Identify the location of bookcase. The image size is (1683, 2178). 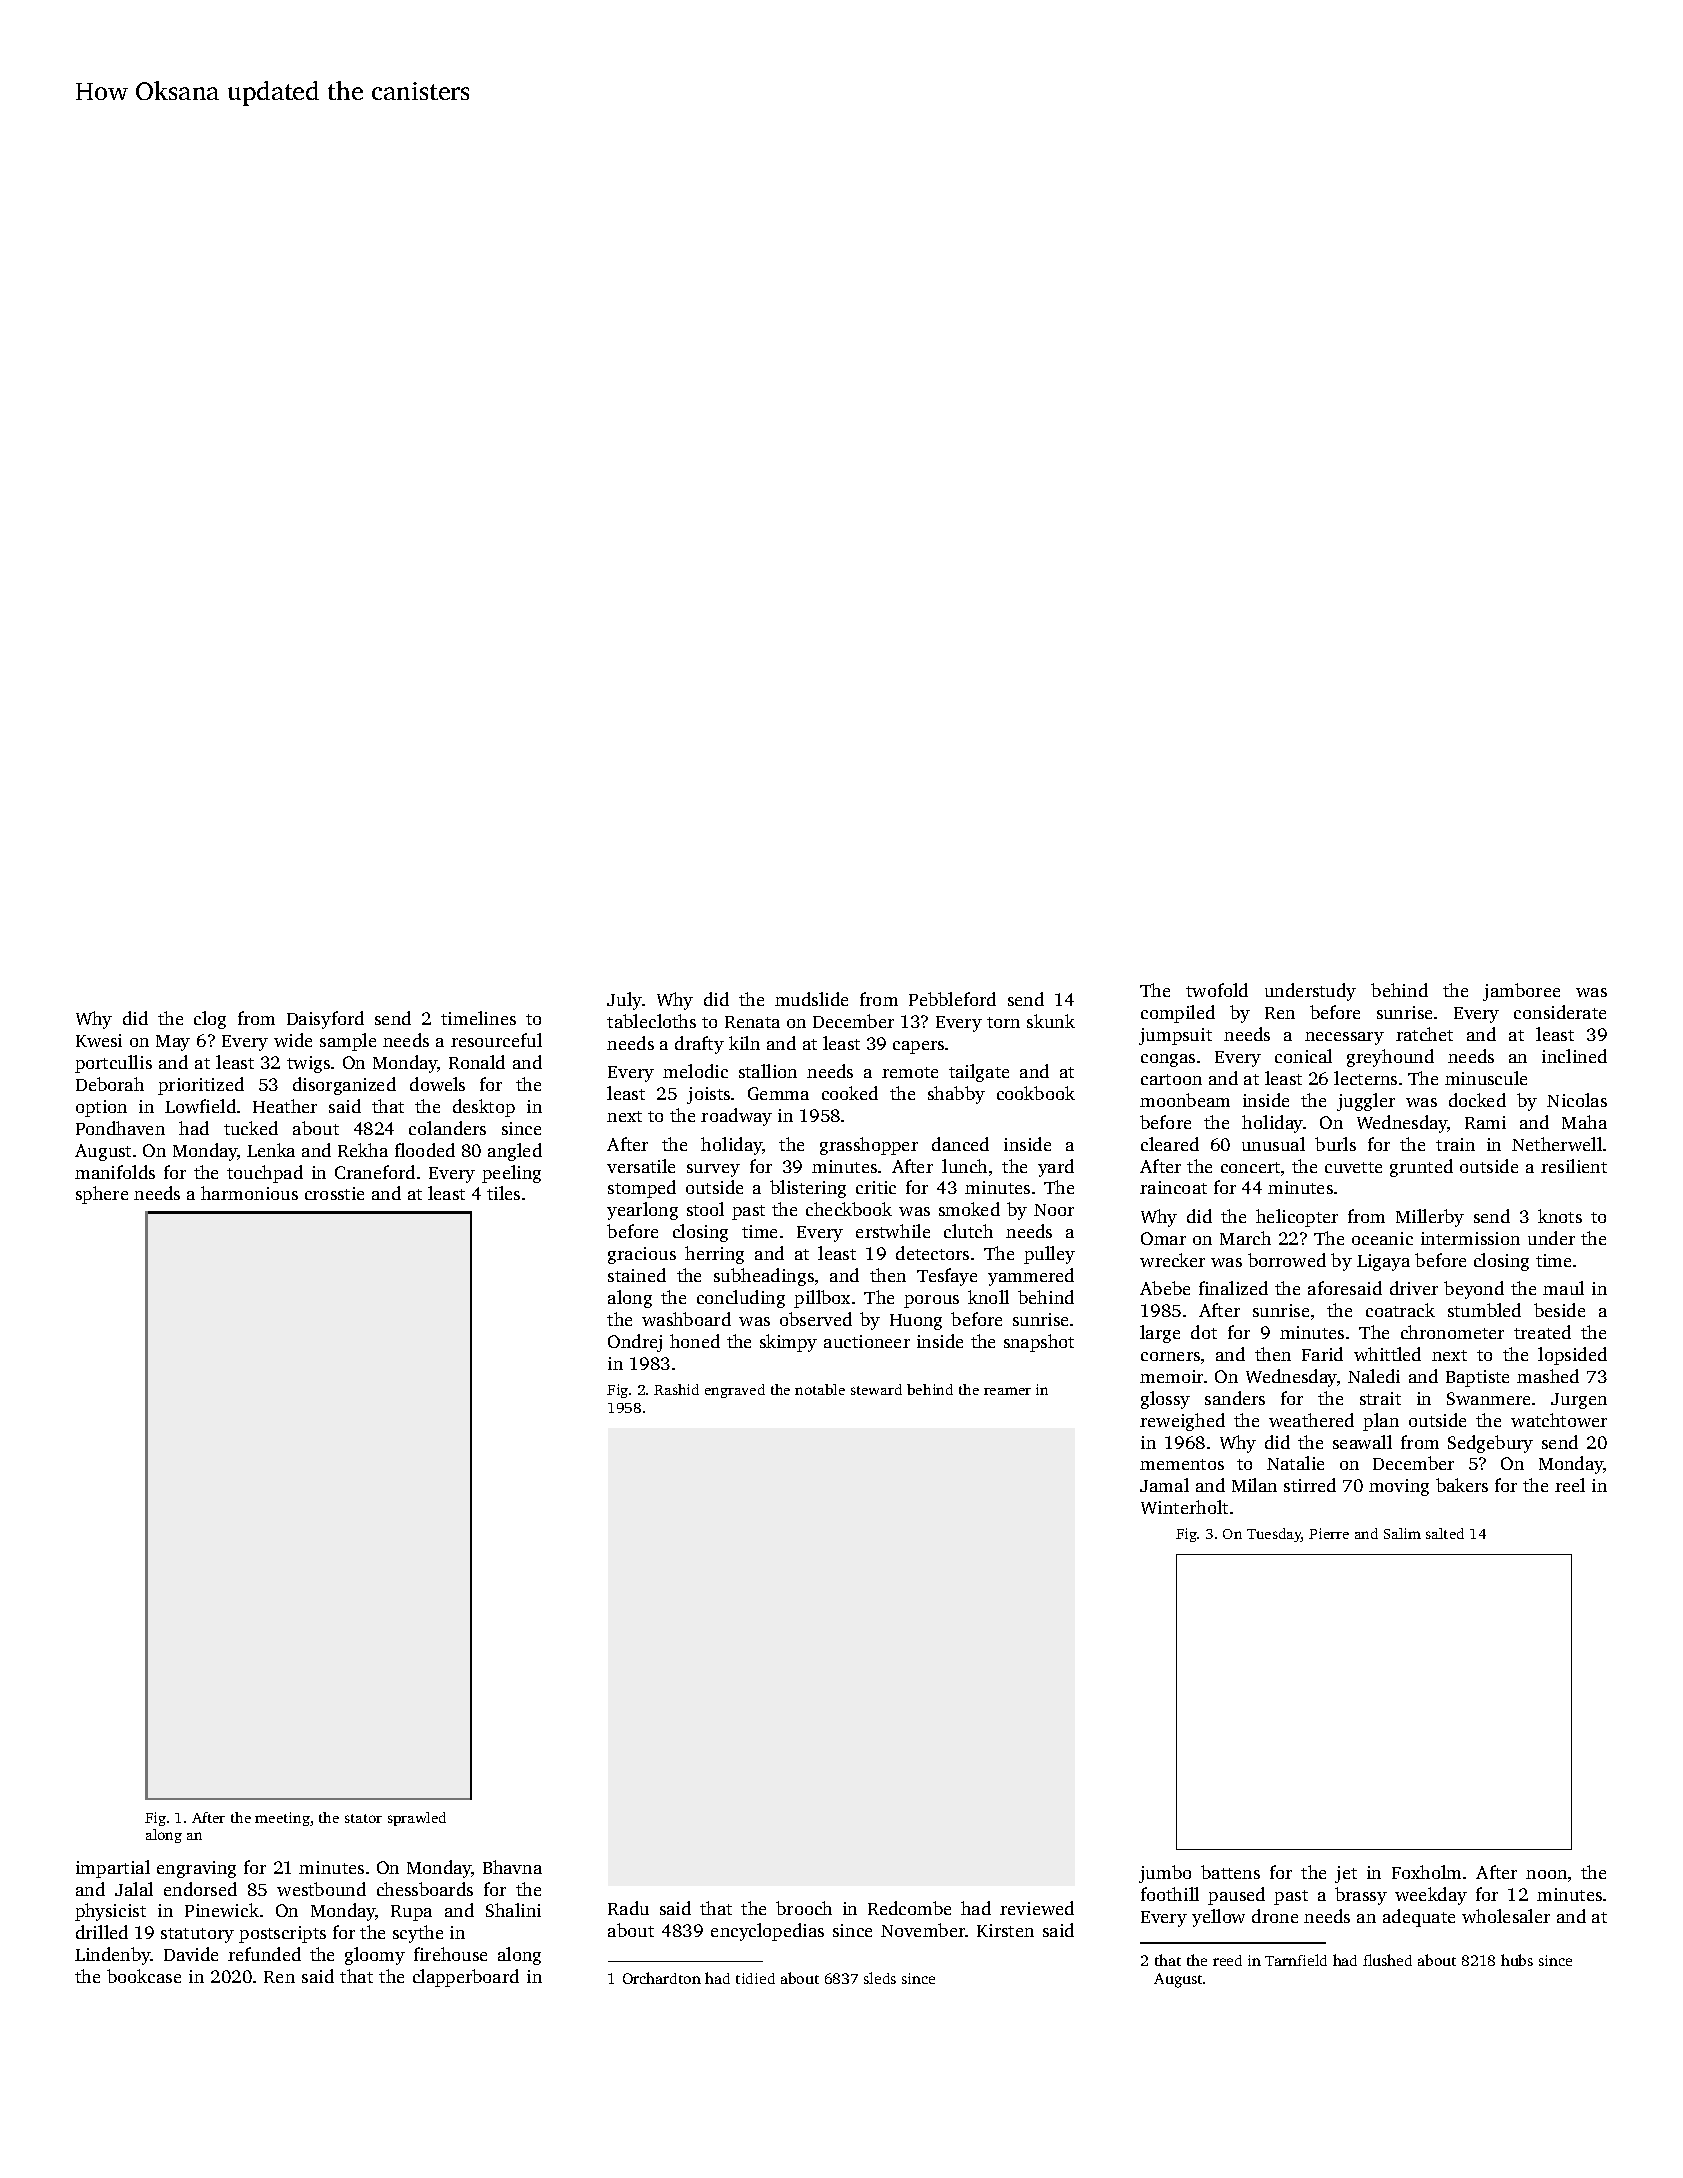
(144, 1976).
